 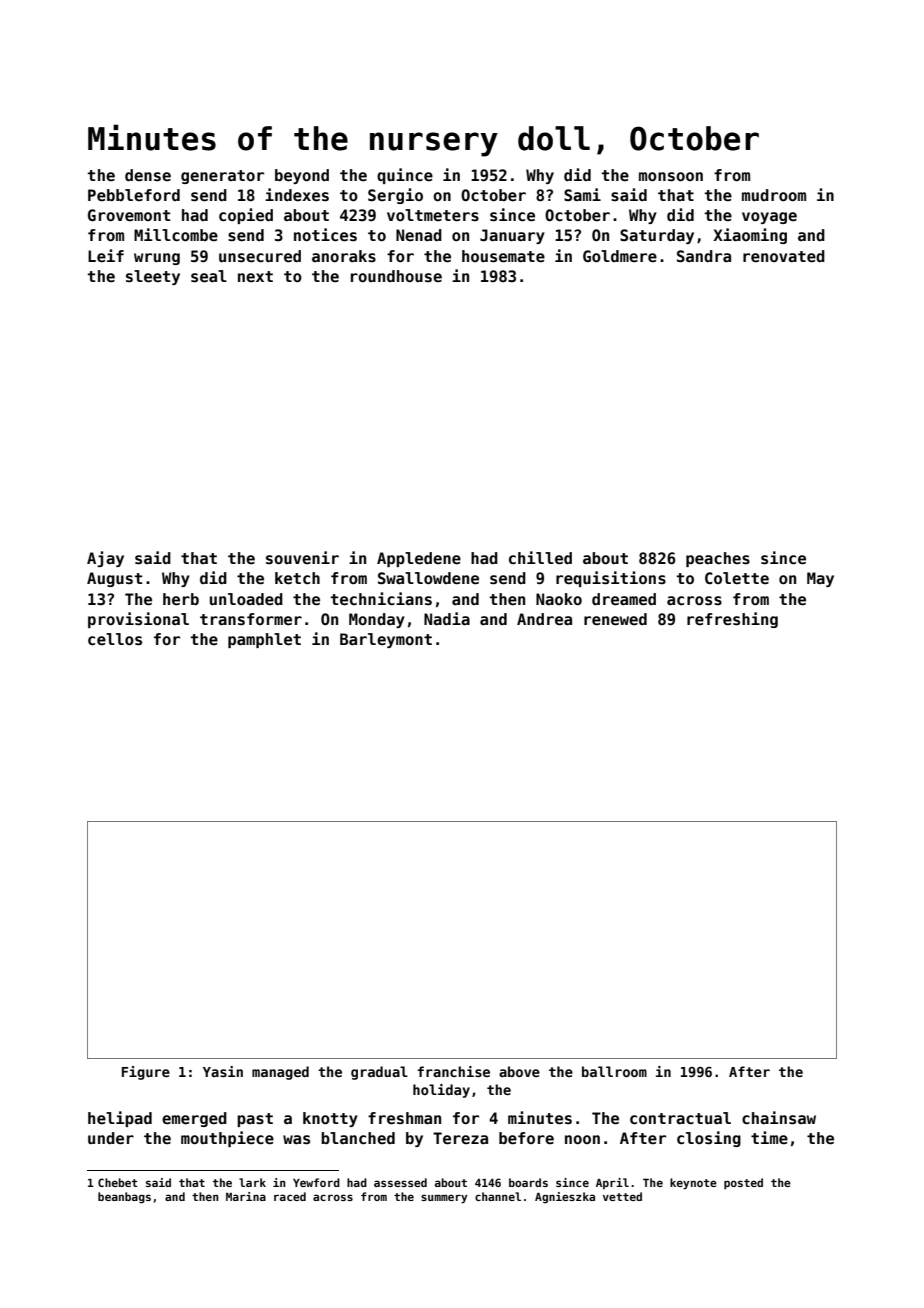 What do you see at coordinates (565, 1198) in the document?
I see `Agnieszka` at bounding box center [565, 1198].
